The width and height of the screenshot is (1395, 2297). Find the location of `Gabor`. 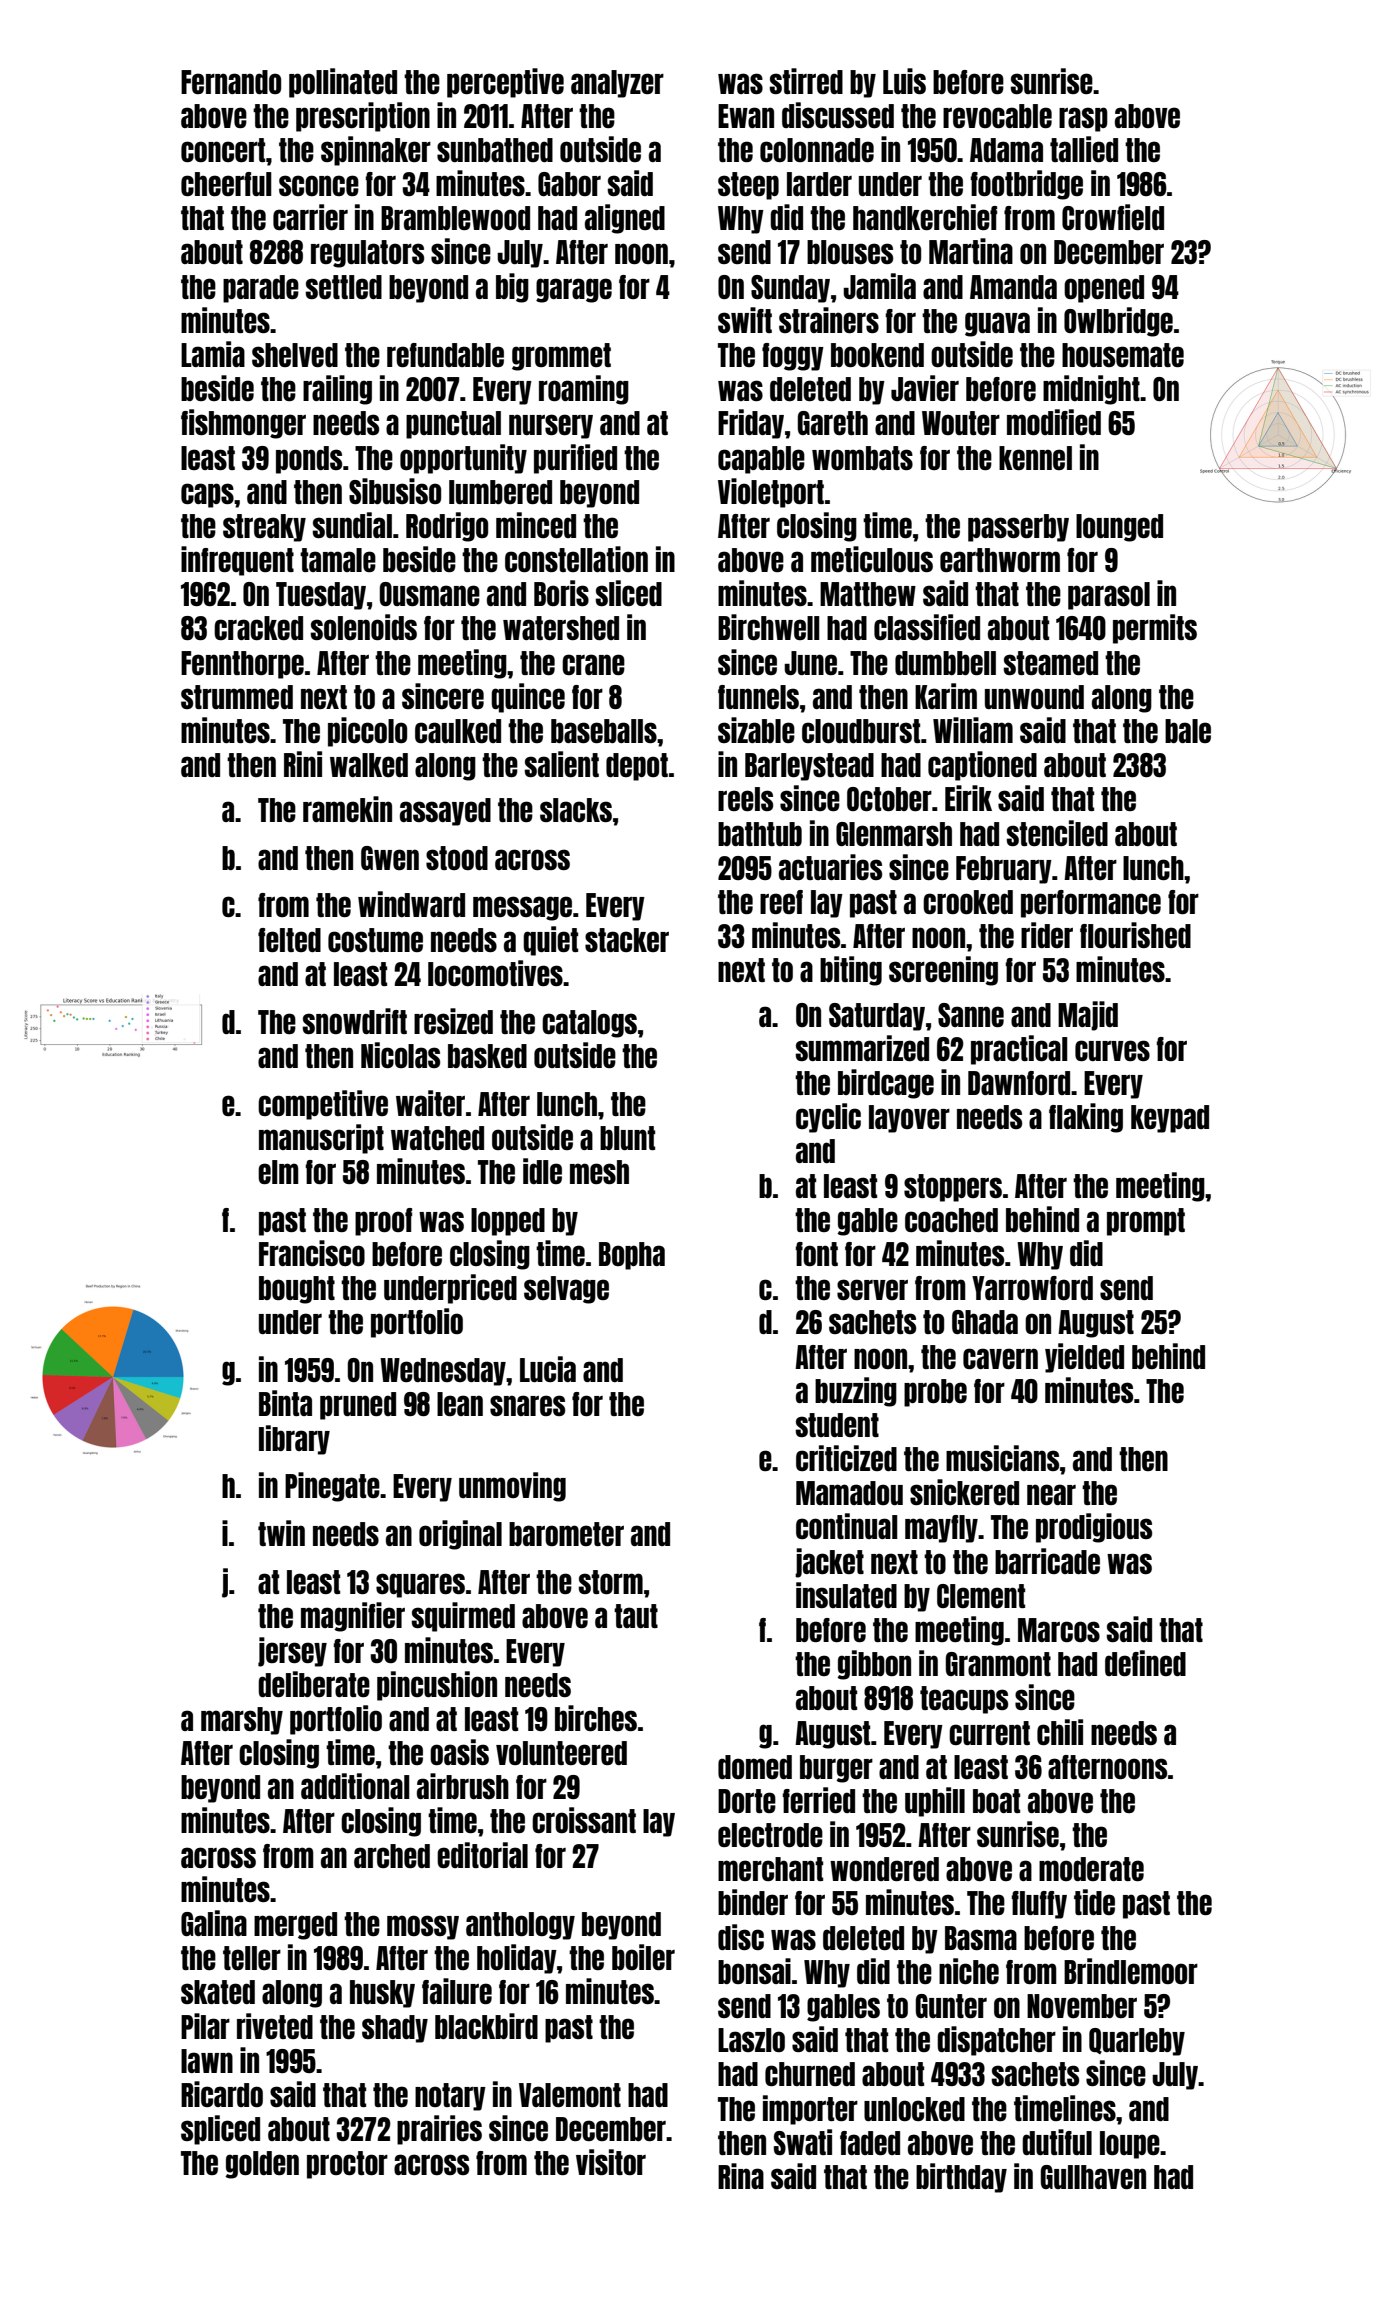

Gabor is located at coordinates (569, 184).
